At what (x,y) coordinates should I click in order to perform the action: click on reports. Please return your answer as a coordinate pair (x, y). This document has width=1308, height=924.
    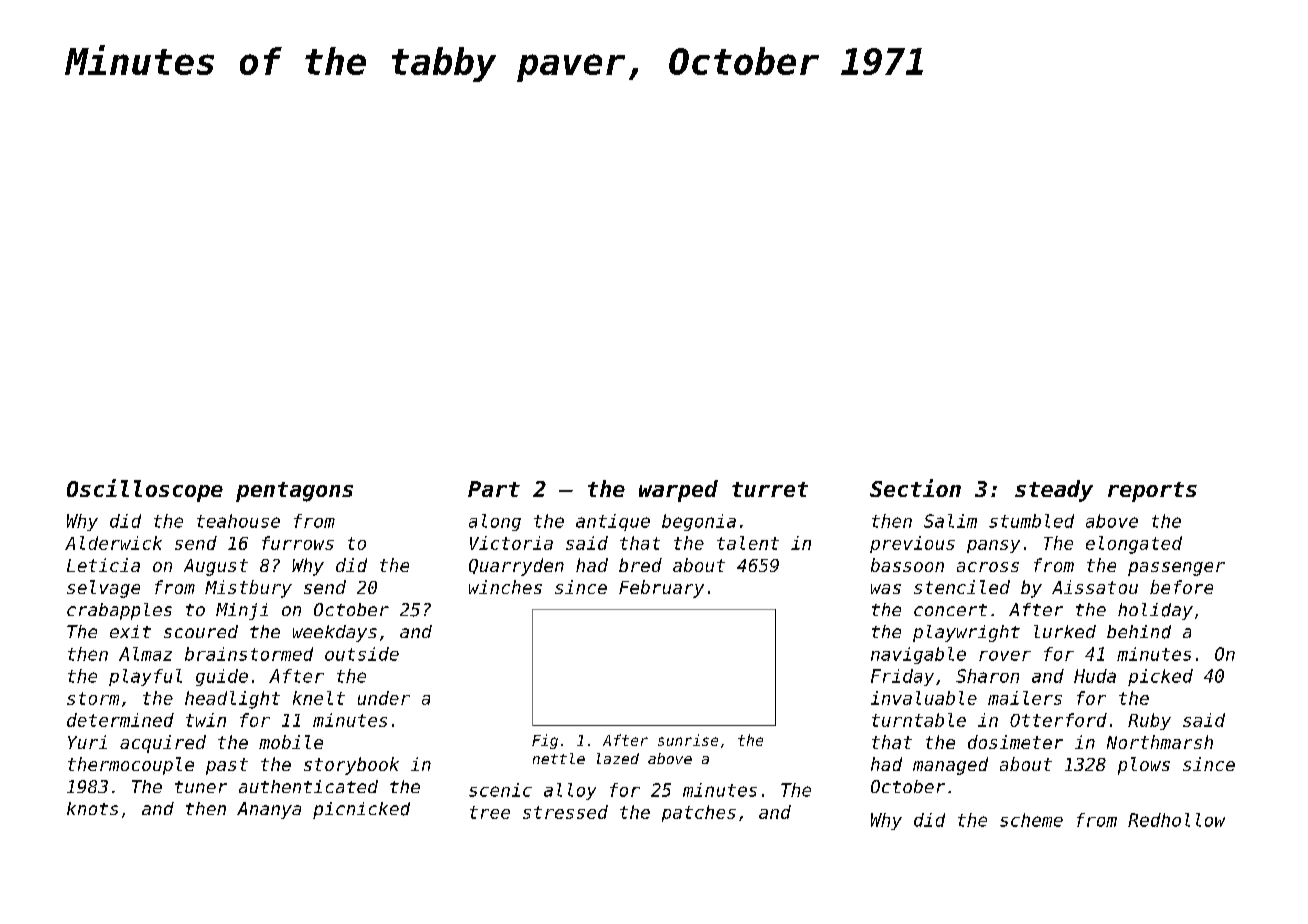
    Looking at the image, I should click on (1152, 492).
